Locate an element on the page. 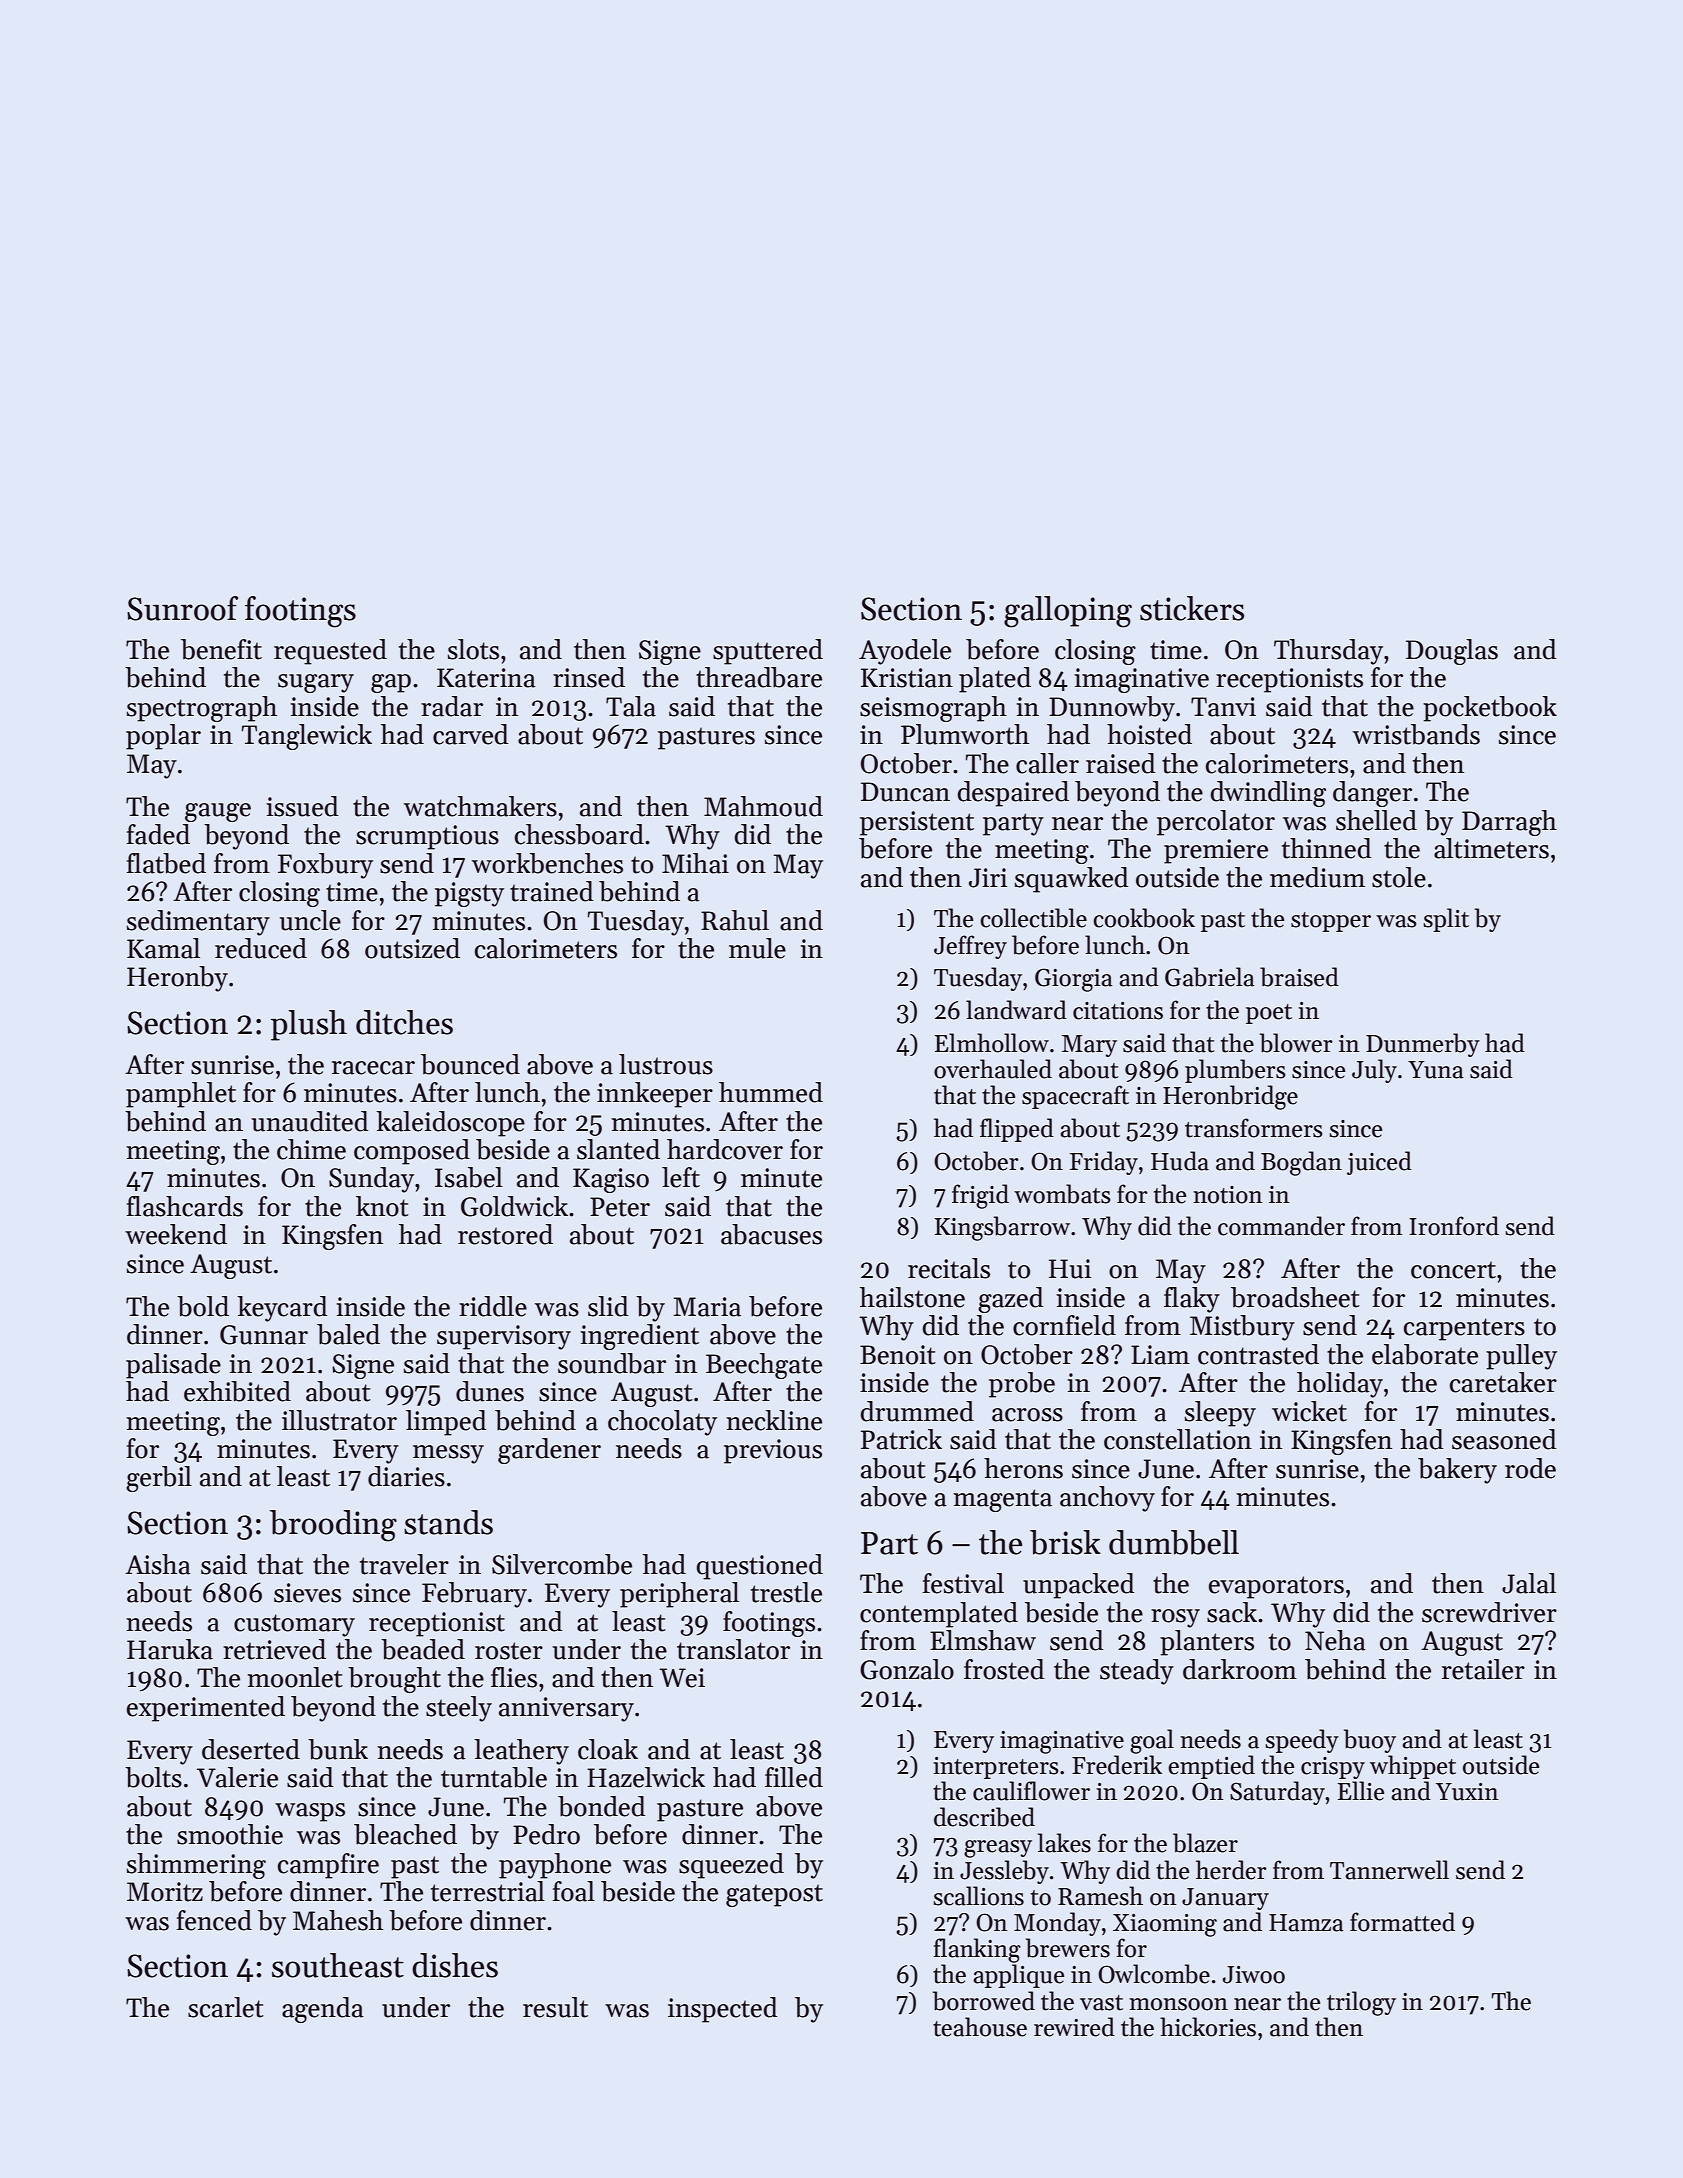 The image size is (1683, 2178). requested is located at coordinates (330, 652).
